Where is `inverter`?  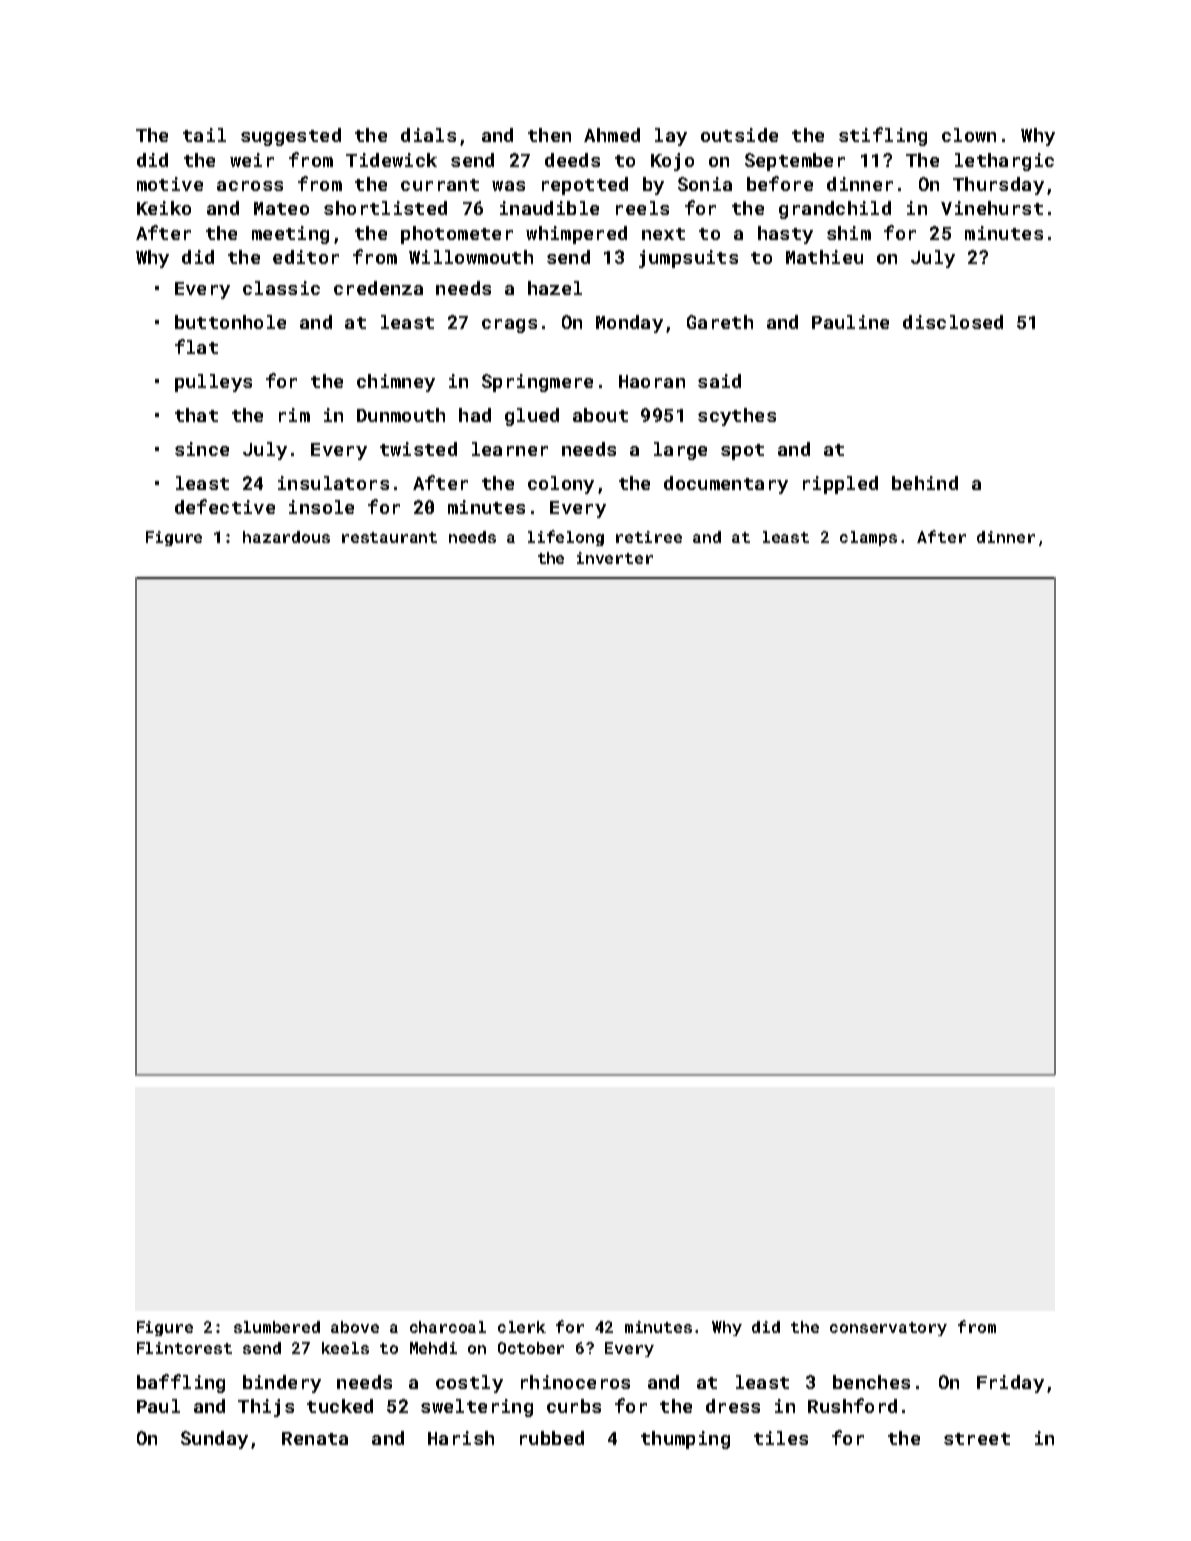
inverter is located at coordinates (615, 558).
